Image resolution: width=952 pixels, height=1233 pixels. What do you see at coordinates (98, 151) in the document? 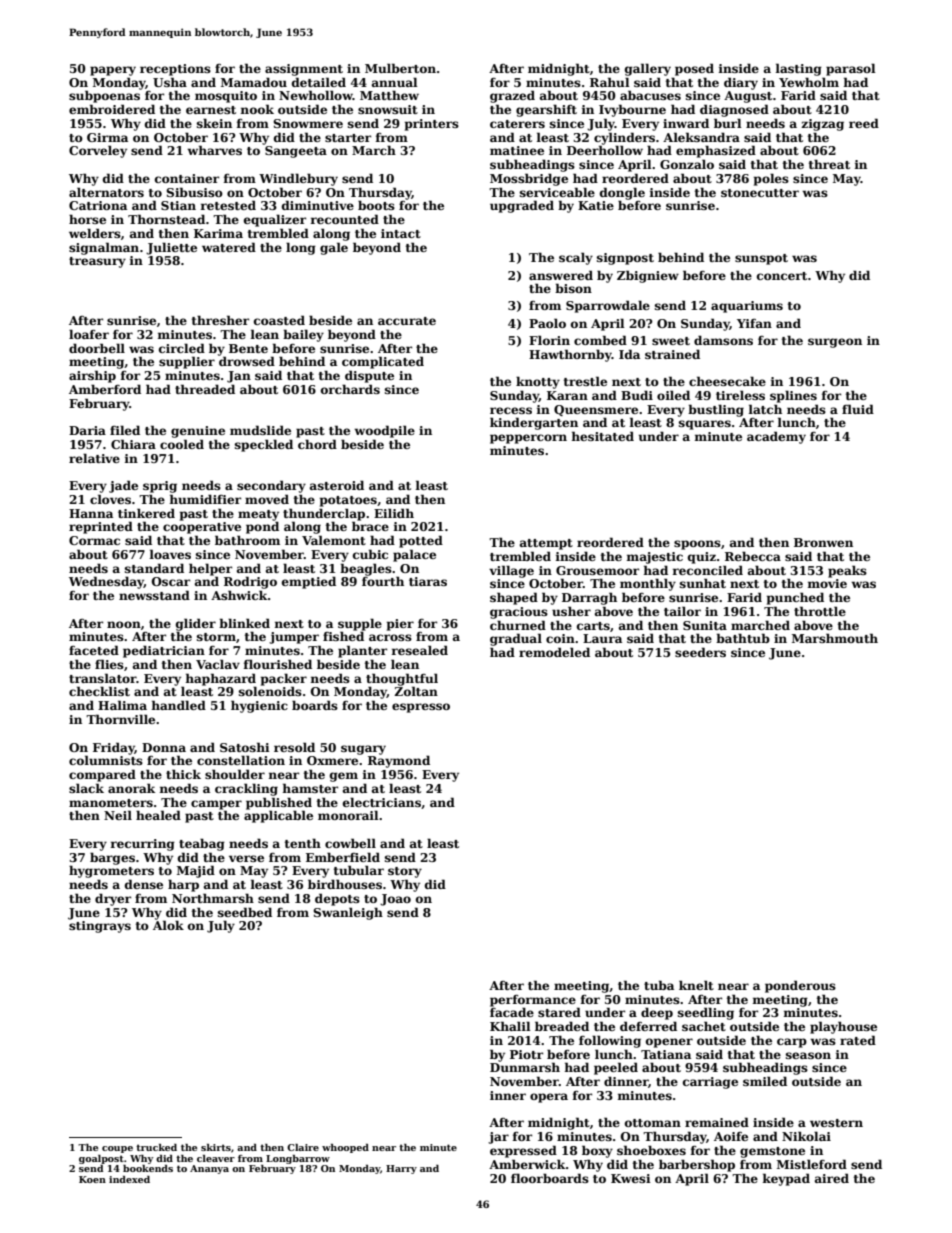
I see `Corveley` at bounding box center [98, 151].
